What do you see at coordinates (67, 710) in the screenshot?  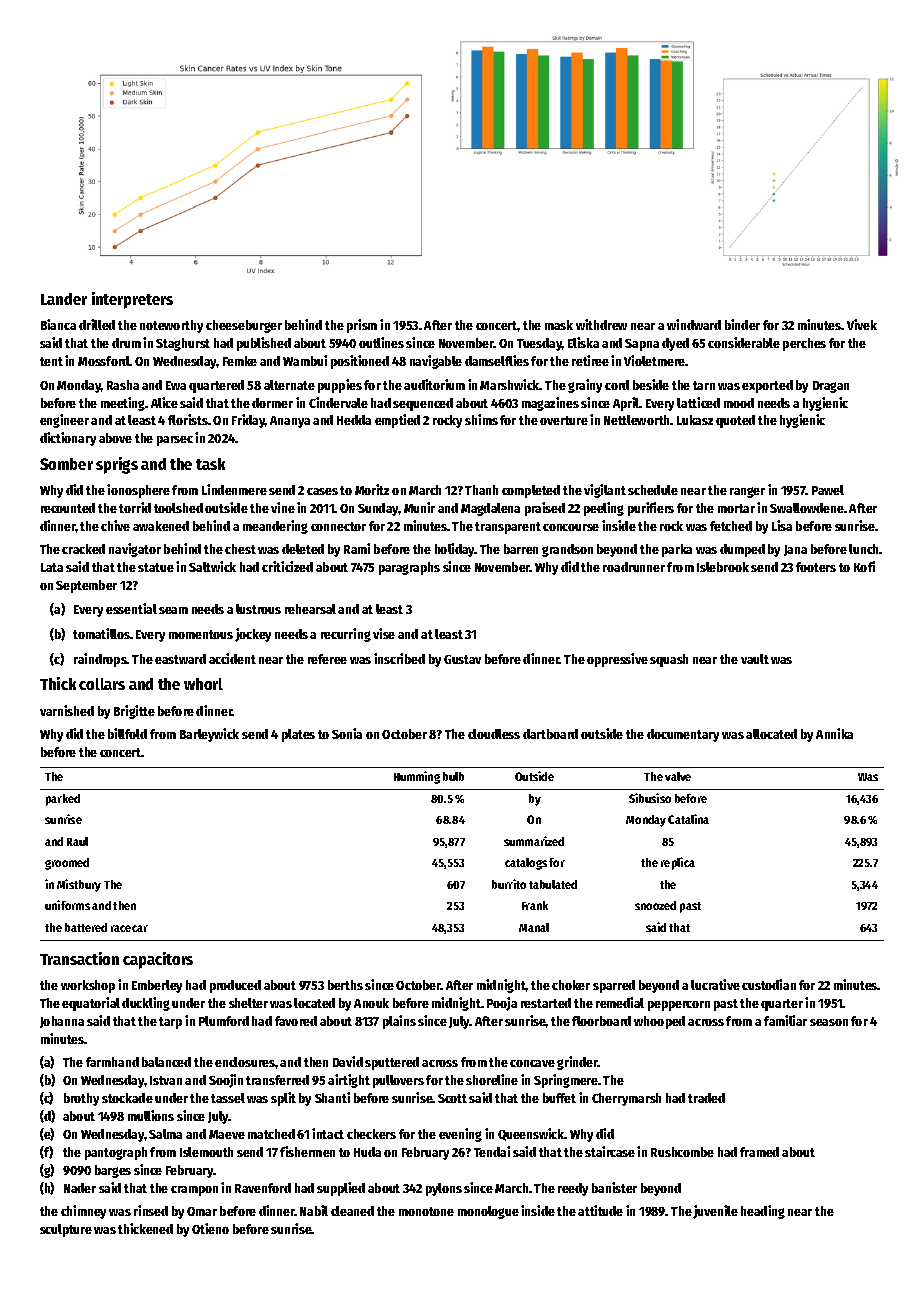 I see `varnished` at bounding box center [67, 710].
